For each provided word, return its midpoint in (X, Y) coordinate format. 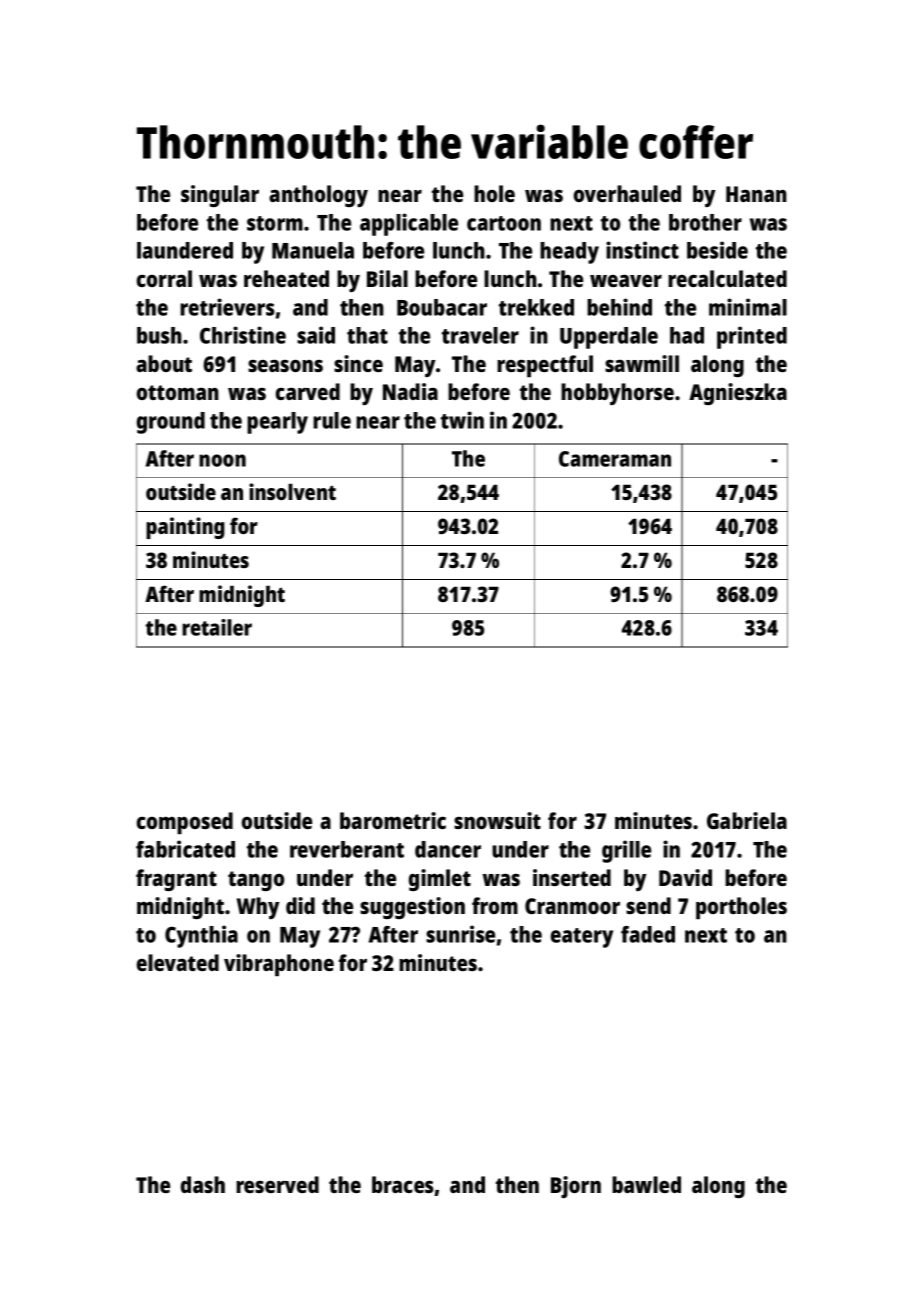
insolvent (292, 491)
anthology (318, 196)
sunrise (460, 934)
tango (256, 881)
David (685, 877)
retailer (217, 627)
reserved (277, 1184)
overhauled (627, 193)
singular (220, 196)
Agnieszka (738, 394)
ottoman (178, 392)
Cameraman (615, 459)
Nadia (410, 391)
